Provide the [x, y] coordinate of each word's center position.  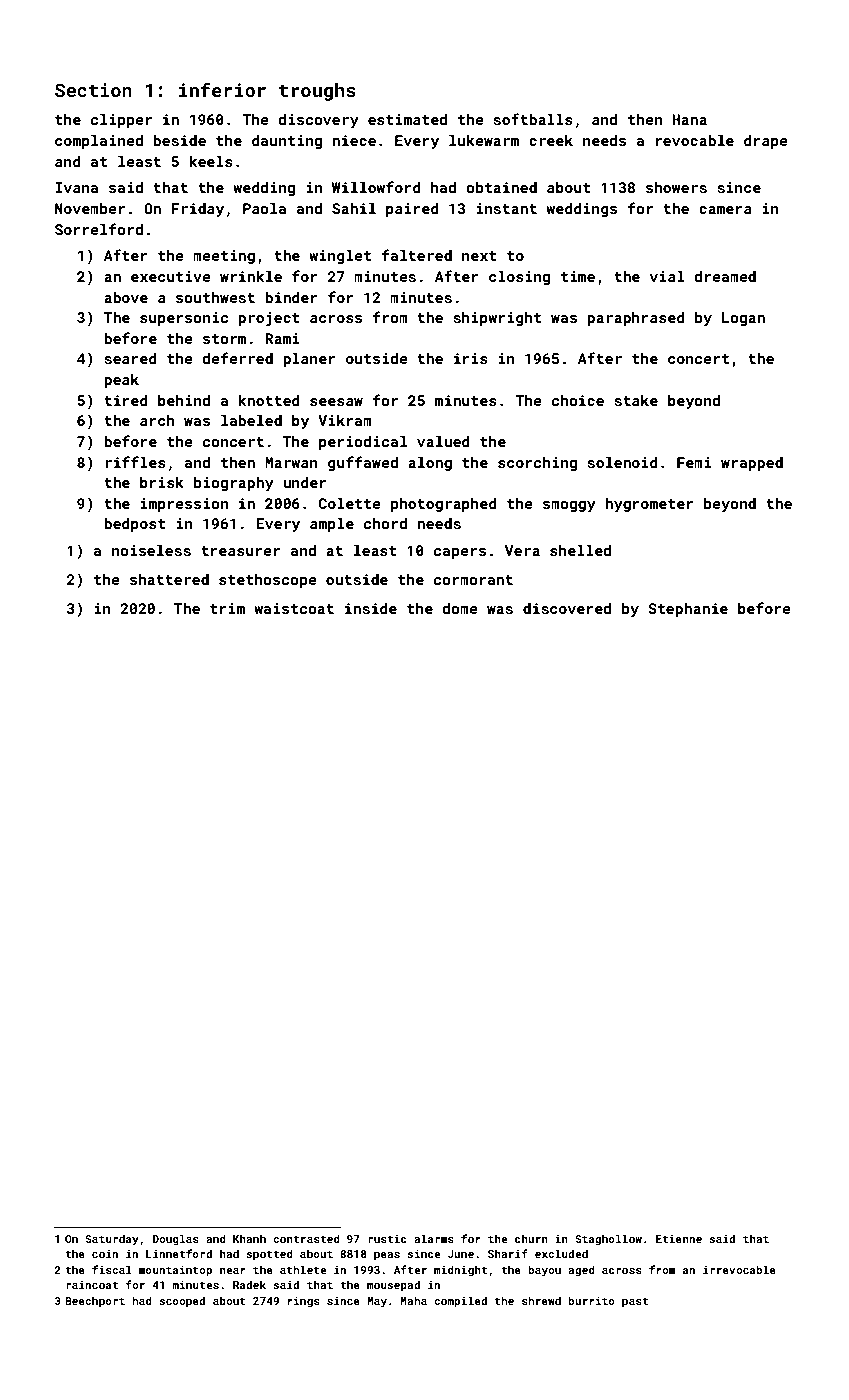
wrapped [752, 464]
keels [211, 161]
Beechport [95, 1302]
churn [531, 1238]
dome [460, 608]
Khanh [249, 1238]
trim [227, 608]
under [305, 482]
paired [412, 210]
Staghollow [608, 1240]
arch [157, 420]
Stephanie [688, 610]
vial [667, 276]
